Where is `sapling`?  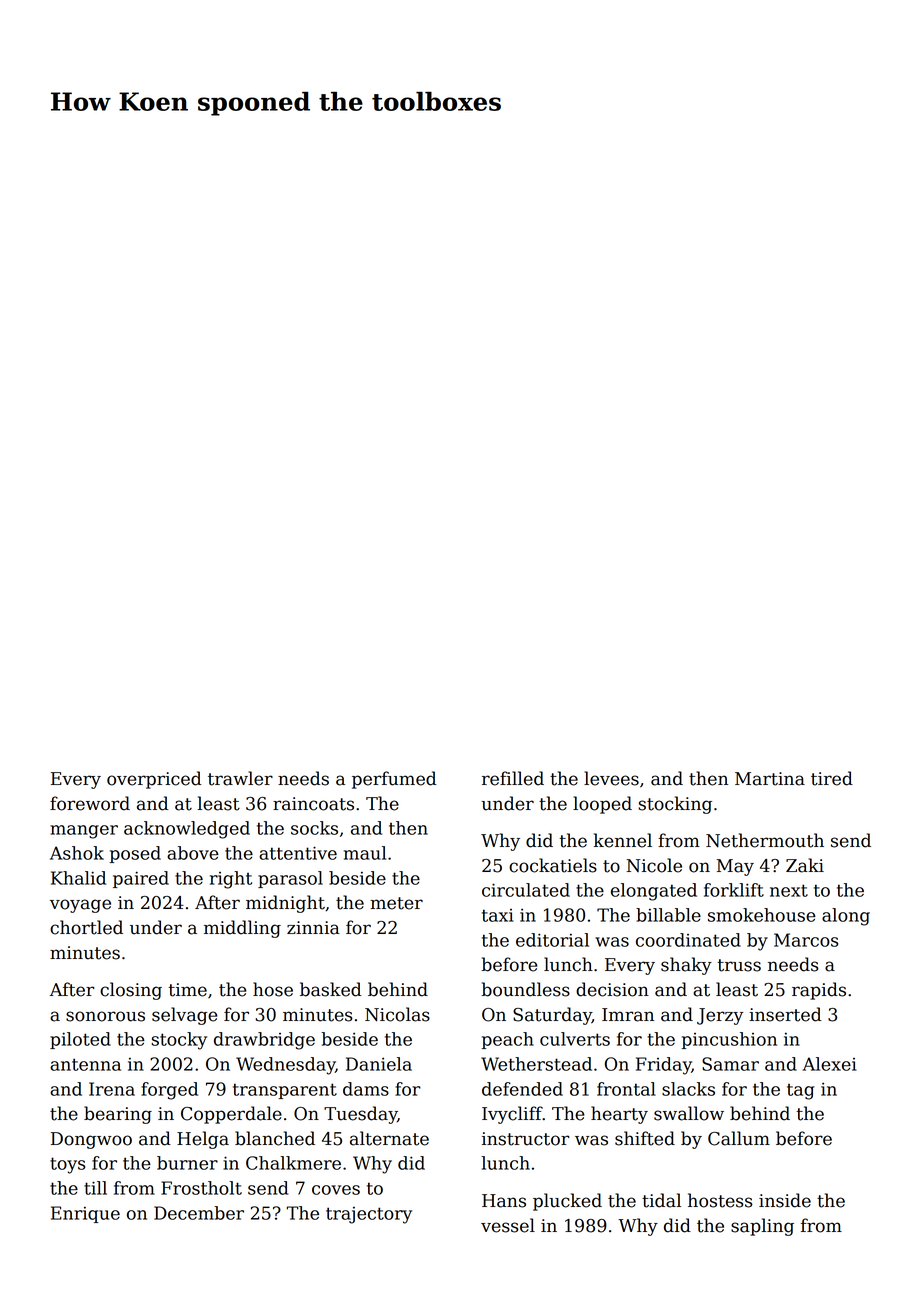
sapling is located at coordinates (762, 1227).
